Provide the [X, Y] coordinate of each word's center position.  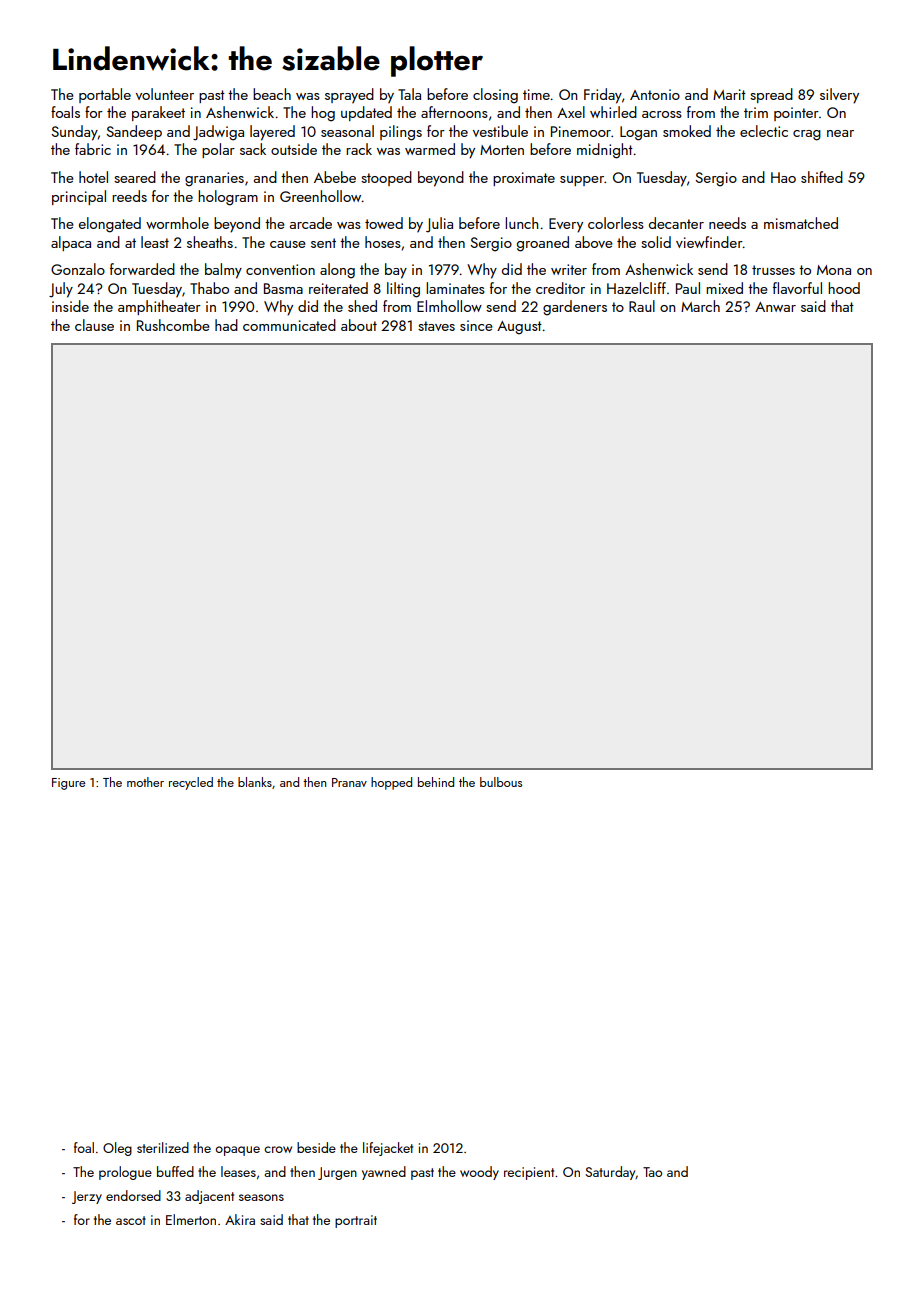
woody [479, 1173]
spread [771, 95]
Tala [409, 94]
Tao [652, 1172]
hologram [228, 198]
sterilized [163, 1147]
